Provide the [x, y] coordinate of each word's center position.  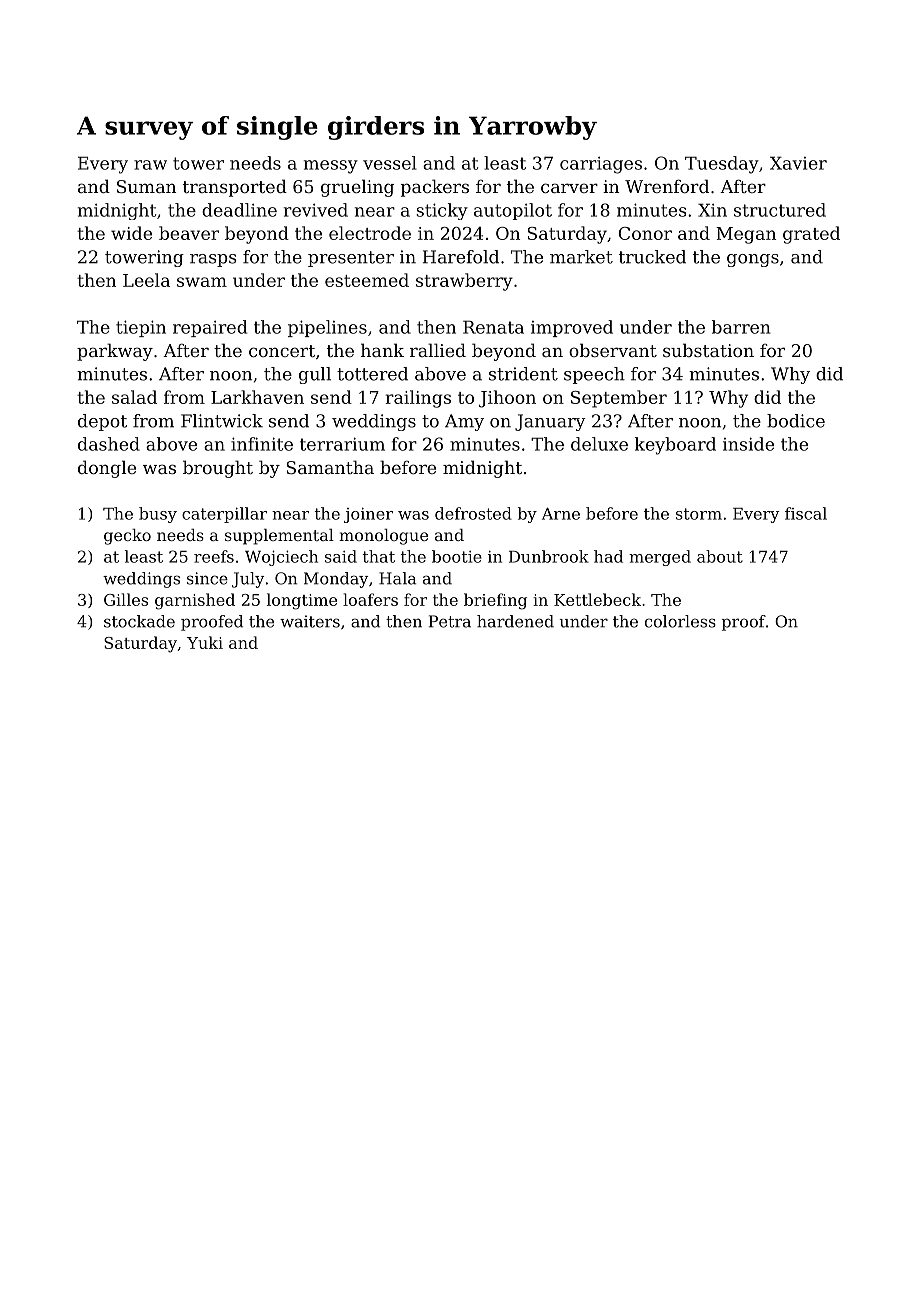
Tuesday [722, 165]
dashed [109, 444]
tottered [372, 374]
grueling [357, 188]
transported [235, 188]
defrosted [473, 513]
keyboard [675, 446]
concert [282, 351]
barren [741, 327]
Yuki [205, 642]
